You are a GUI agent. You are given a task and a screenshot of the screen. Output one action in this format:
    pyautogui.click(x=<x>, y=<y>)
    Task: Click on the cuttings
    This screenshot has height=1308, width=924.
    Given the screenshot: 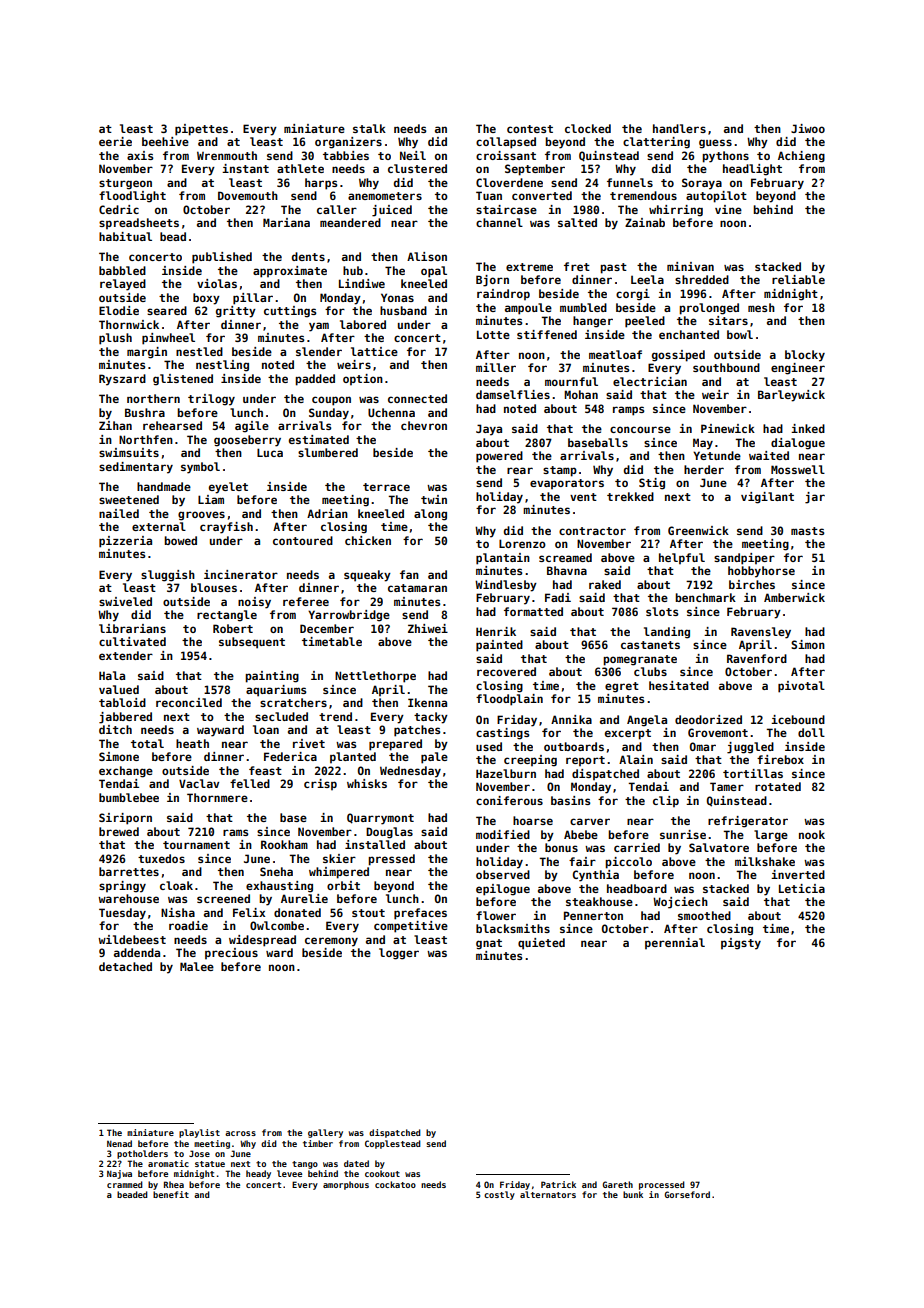 What is the action you would take?
    pyautogui.click(x=290, y=312)
